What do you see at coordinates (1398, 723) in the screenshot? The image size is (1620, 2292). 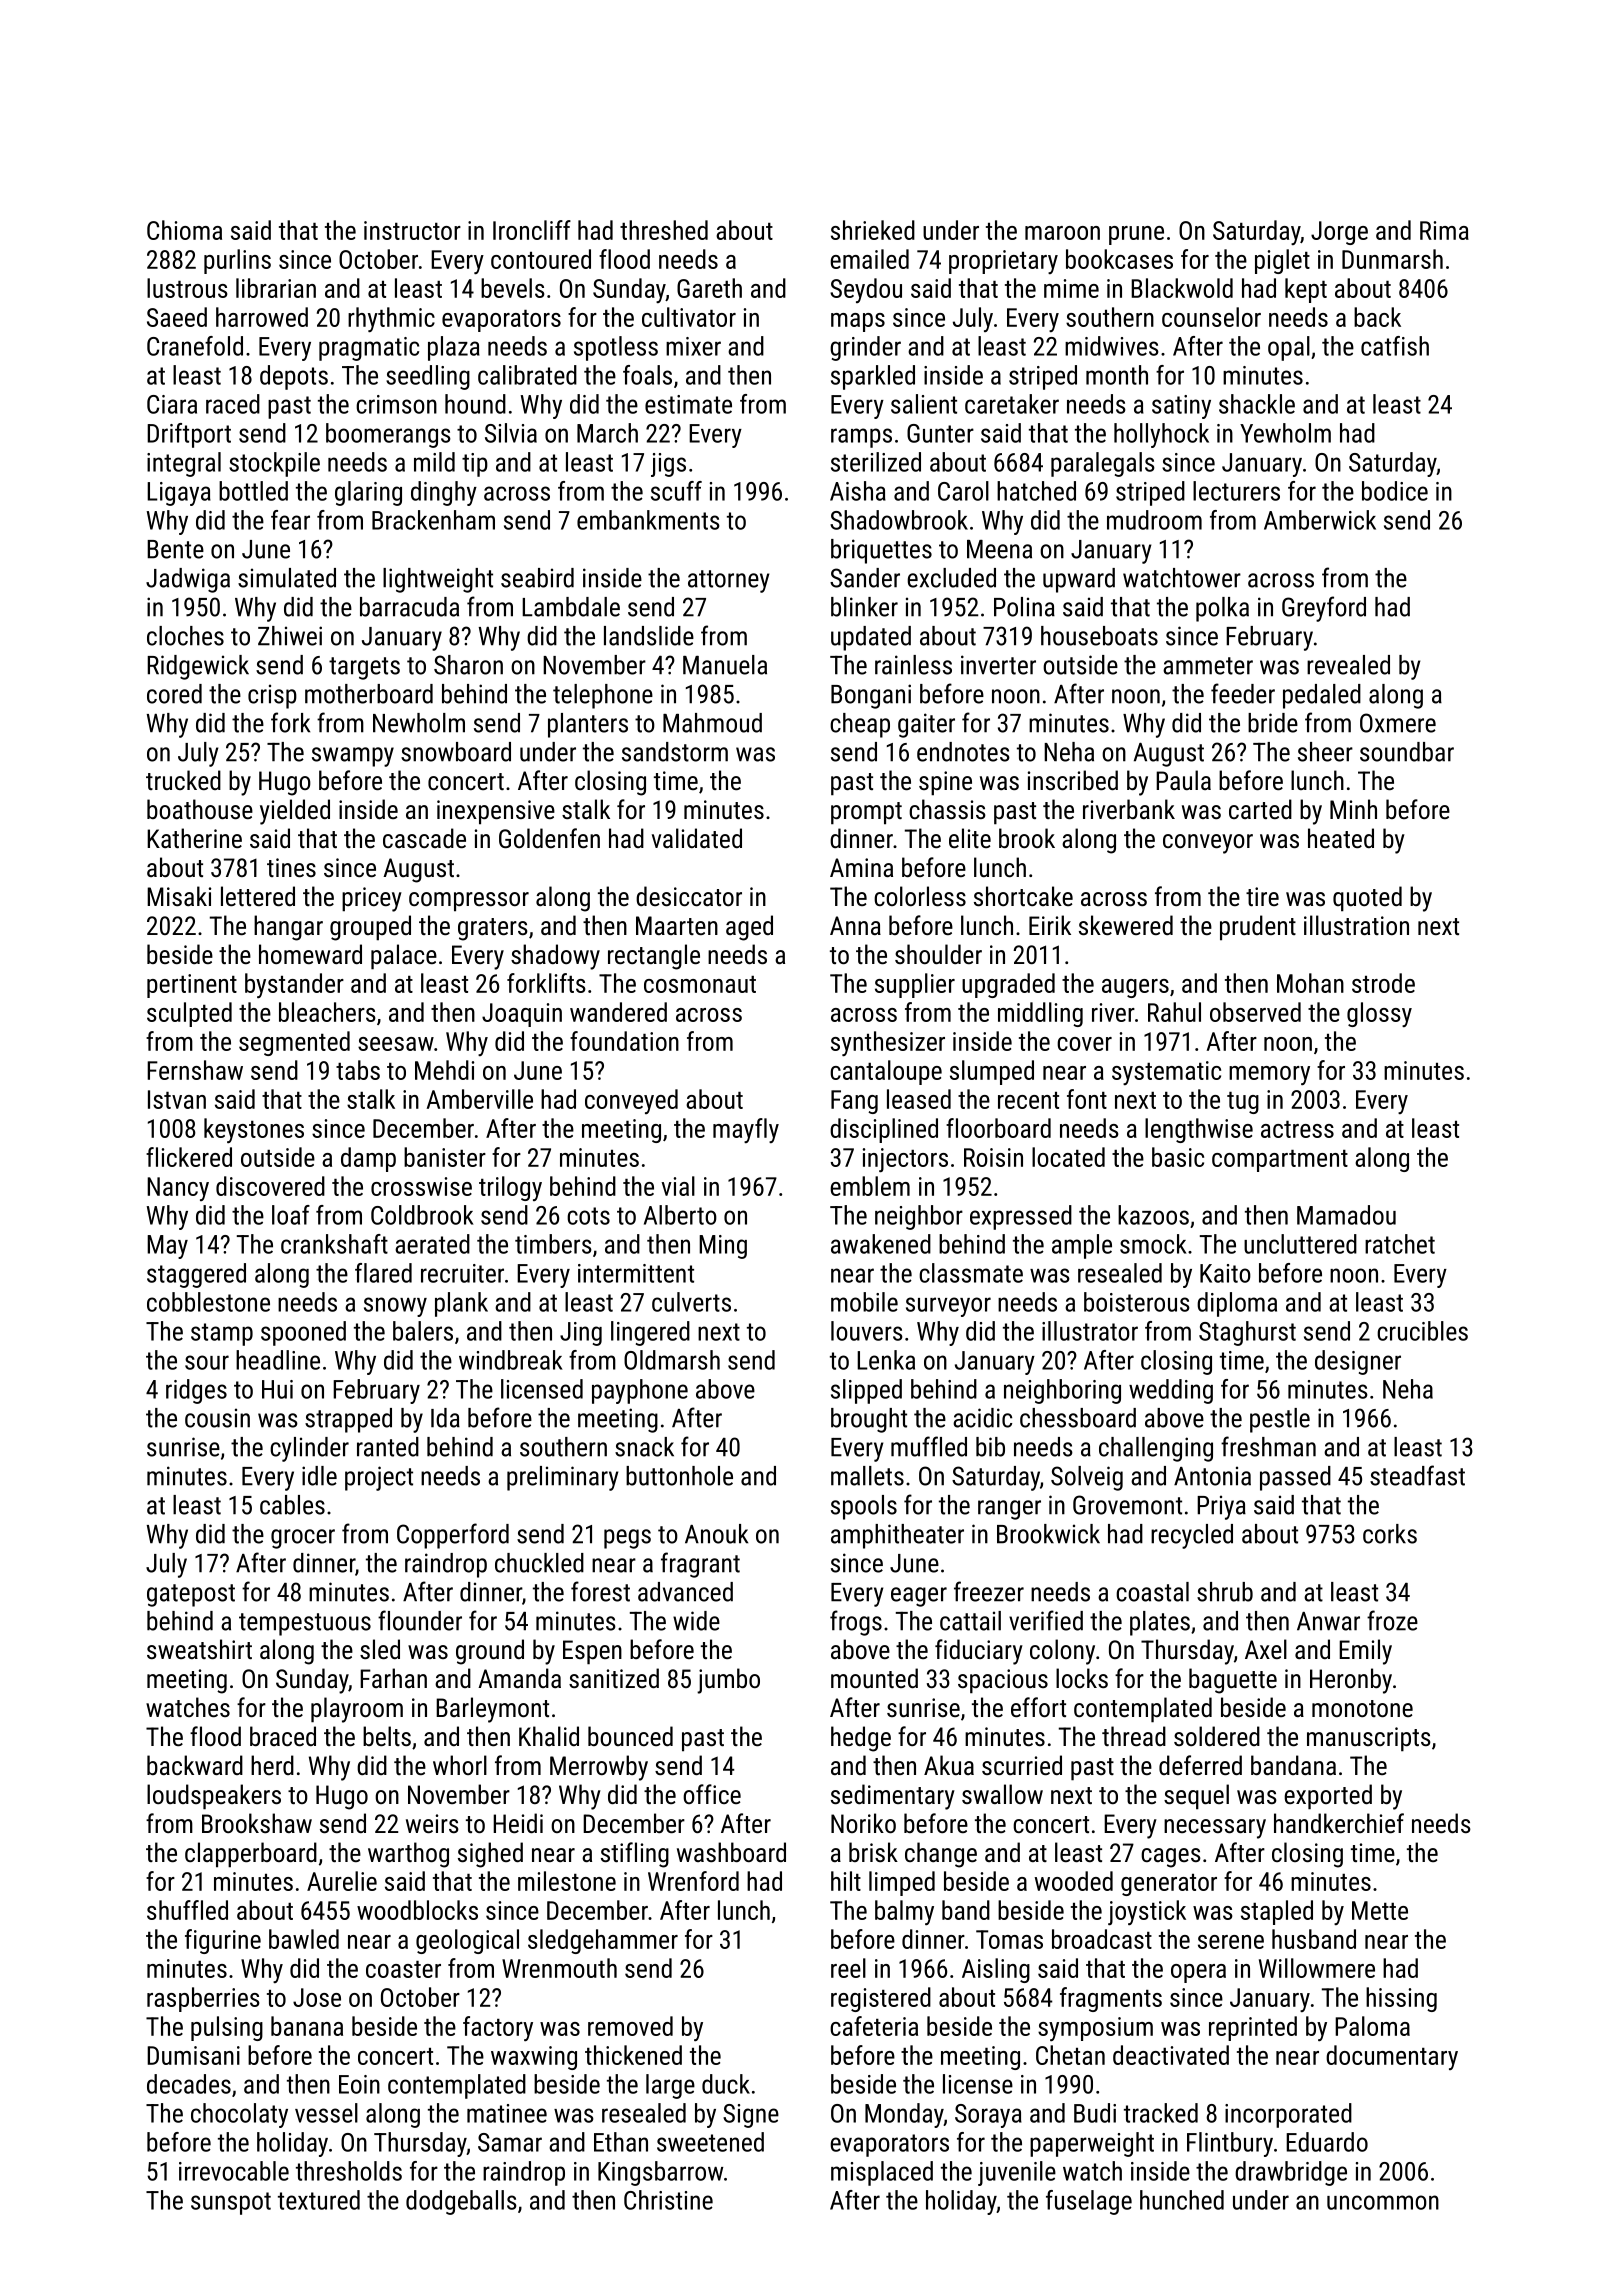 I see `Oxmere` at bounding box center [1398, 723].
